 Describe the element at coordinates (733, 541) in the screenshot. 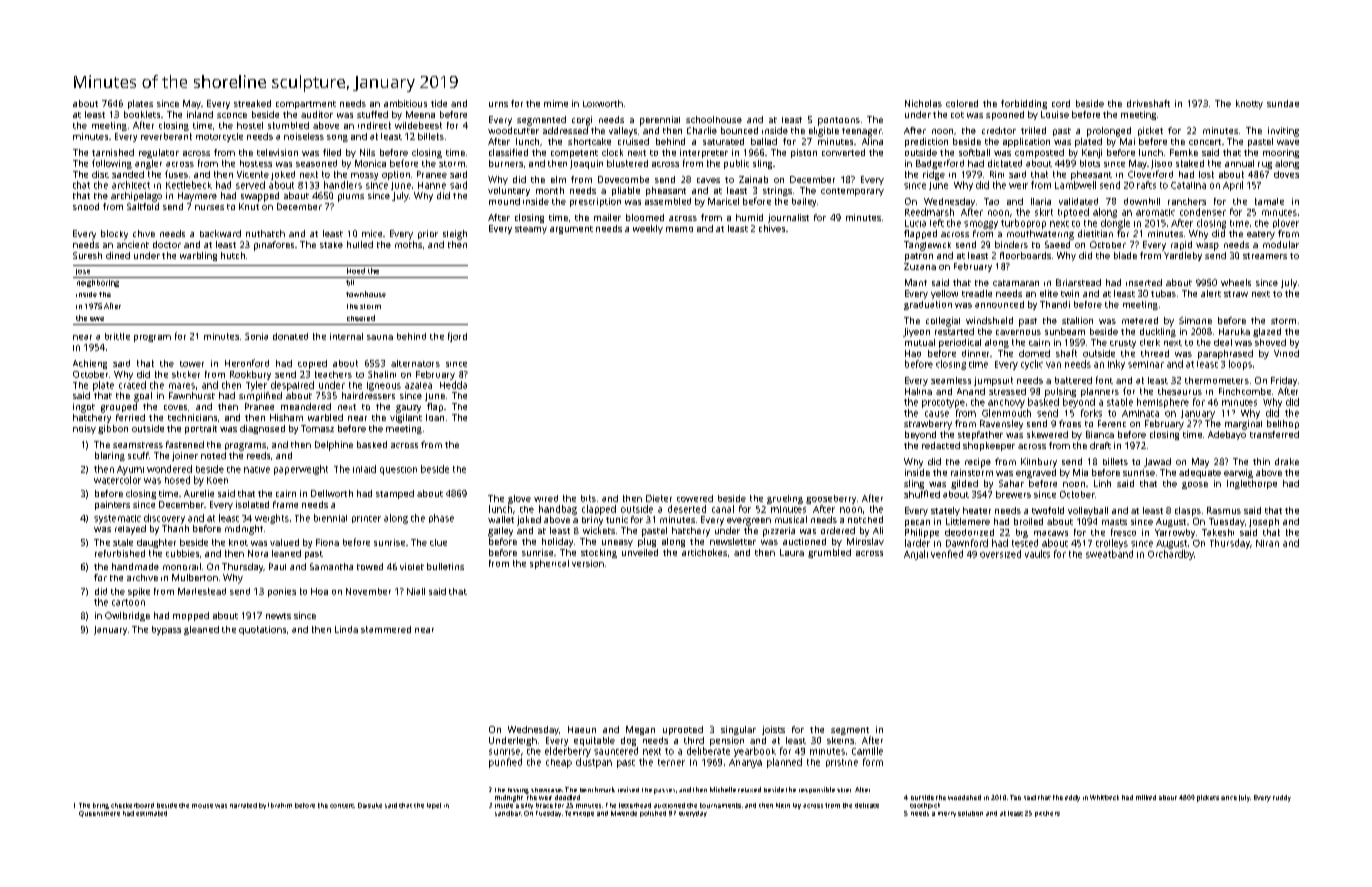

I see `newsletter` at that location.
